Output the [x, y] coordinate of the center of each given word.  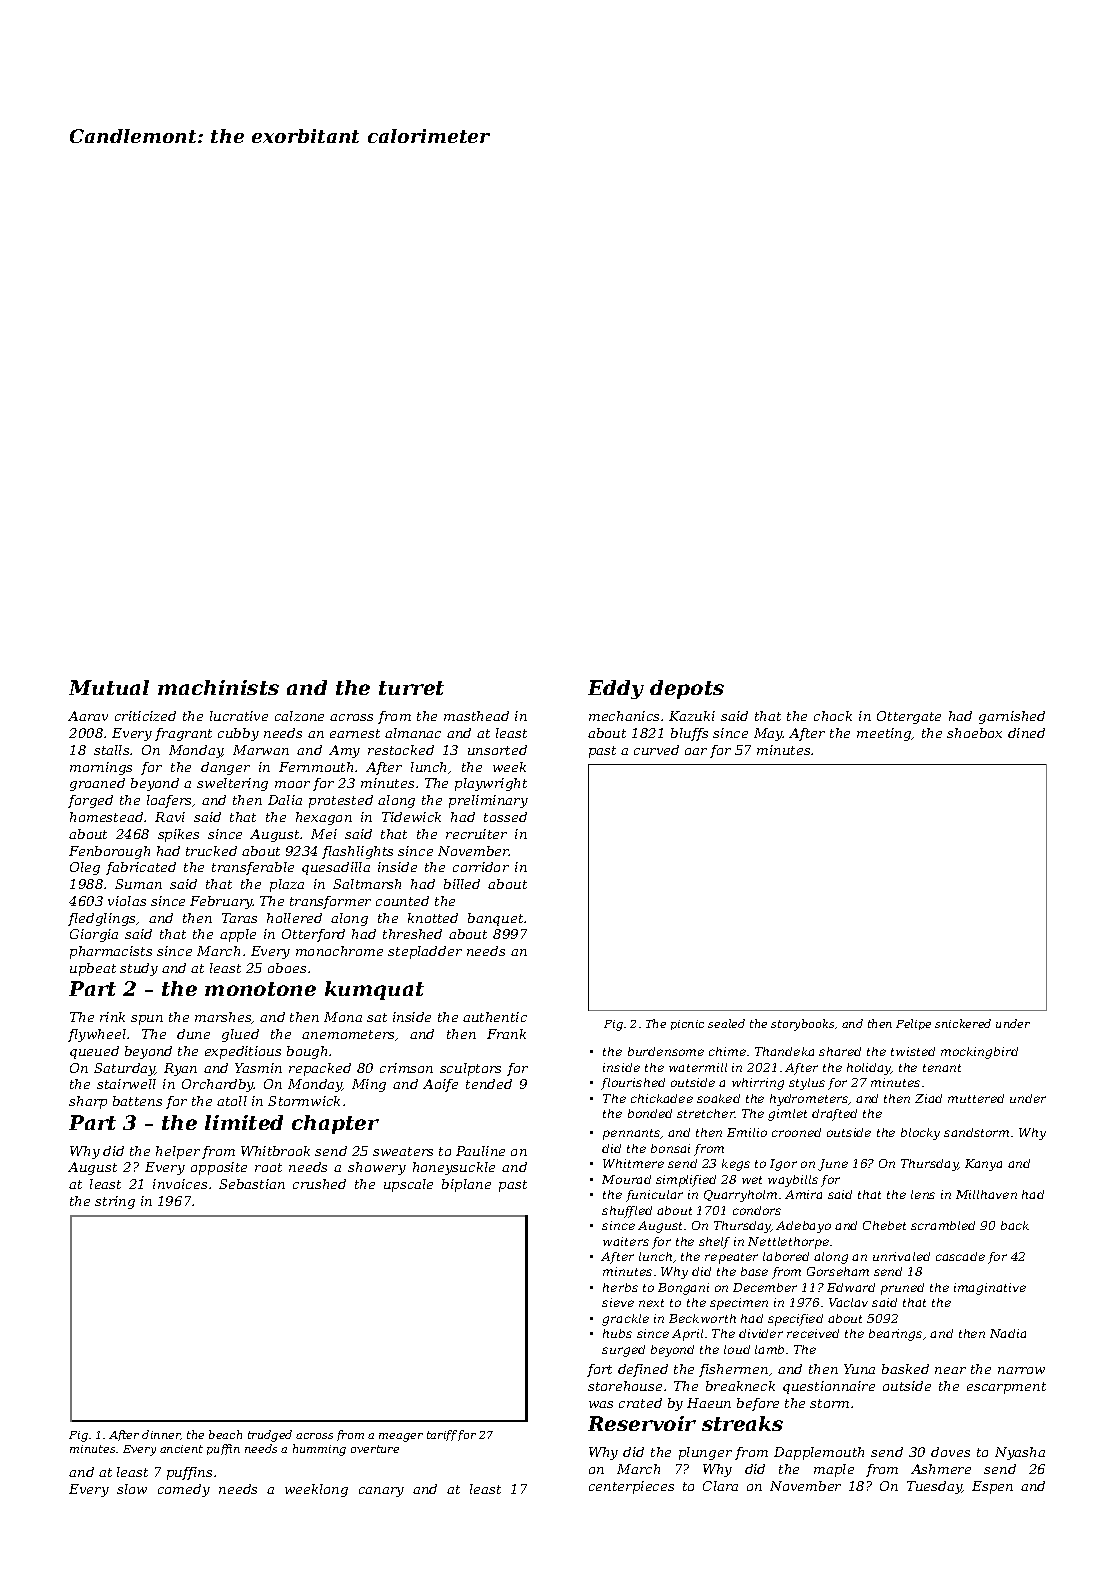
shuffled [627, 1212]
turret [411, 688]
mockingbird [979, 1053]
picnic [687, 1025]
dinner [161, 1434]
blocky [920, 1134]
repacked [320, 1069]
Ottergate [909, 717]
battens [137, 1101]
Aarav [88, 716]
